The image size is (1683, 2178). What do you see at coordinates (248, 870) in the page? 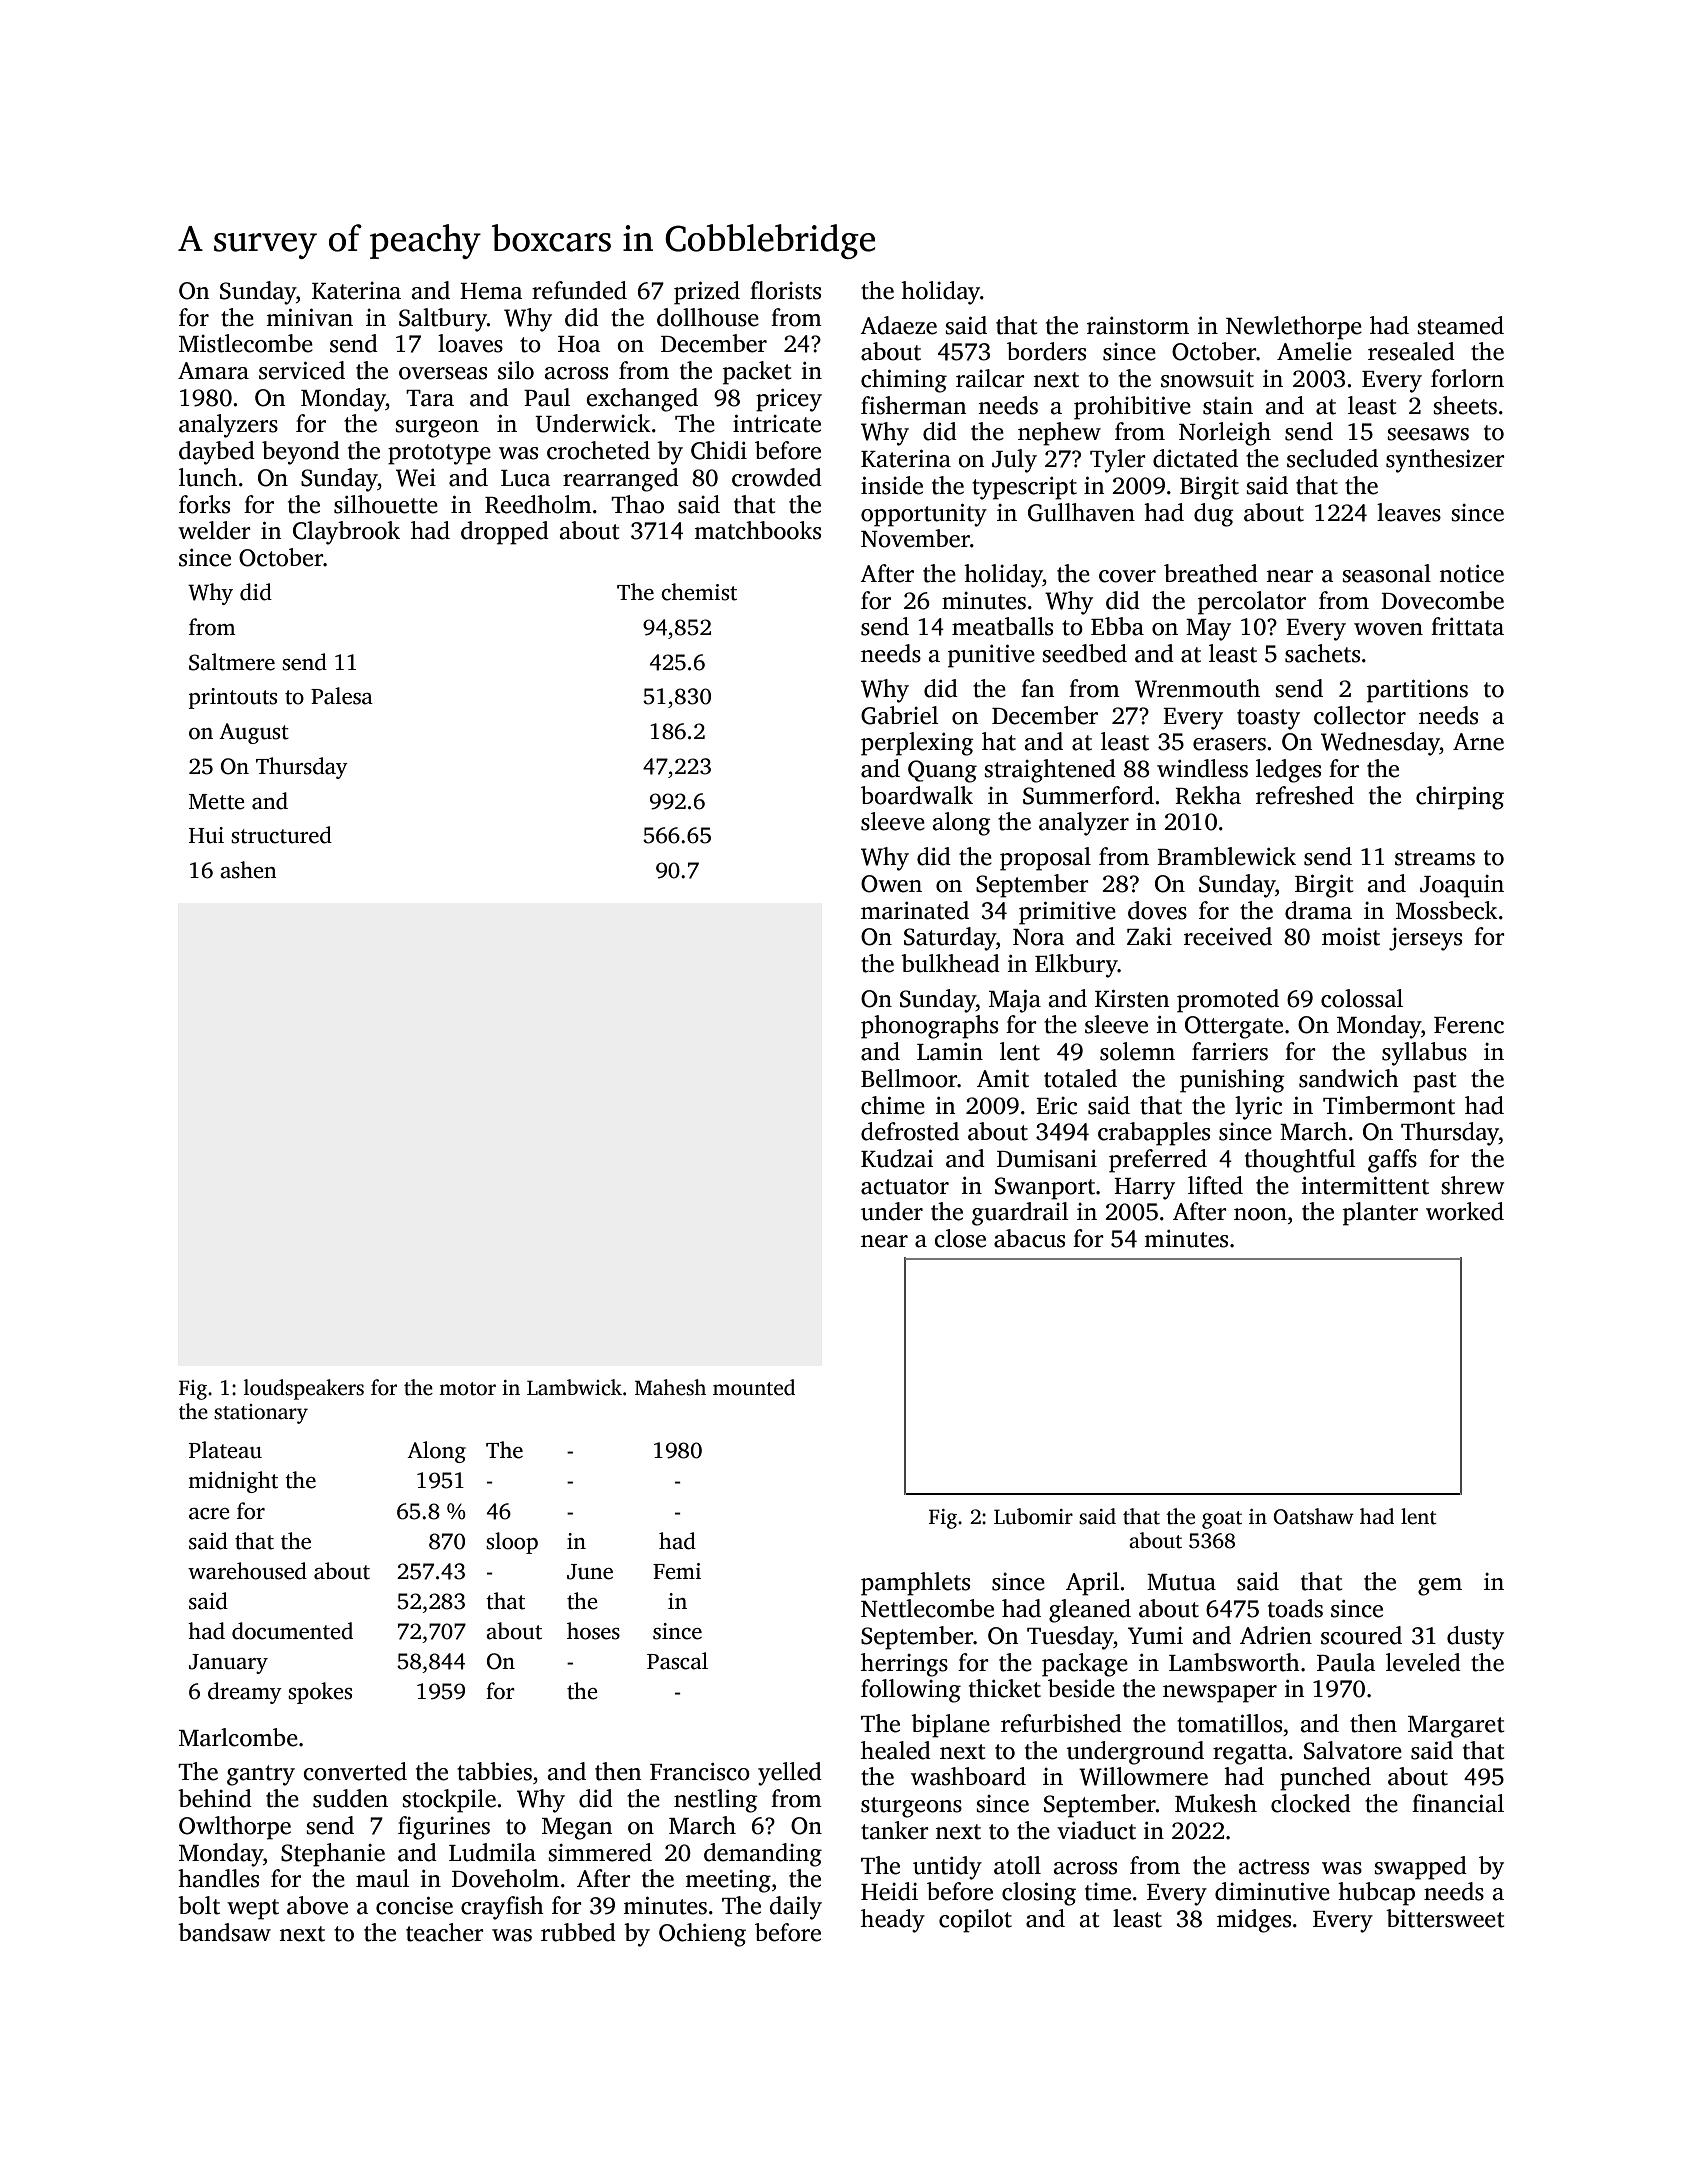
I see `ashen` at bounding box center [248, 870].
